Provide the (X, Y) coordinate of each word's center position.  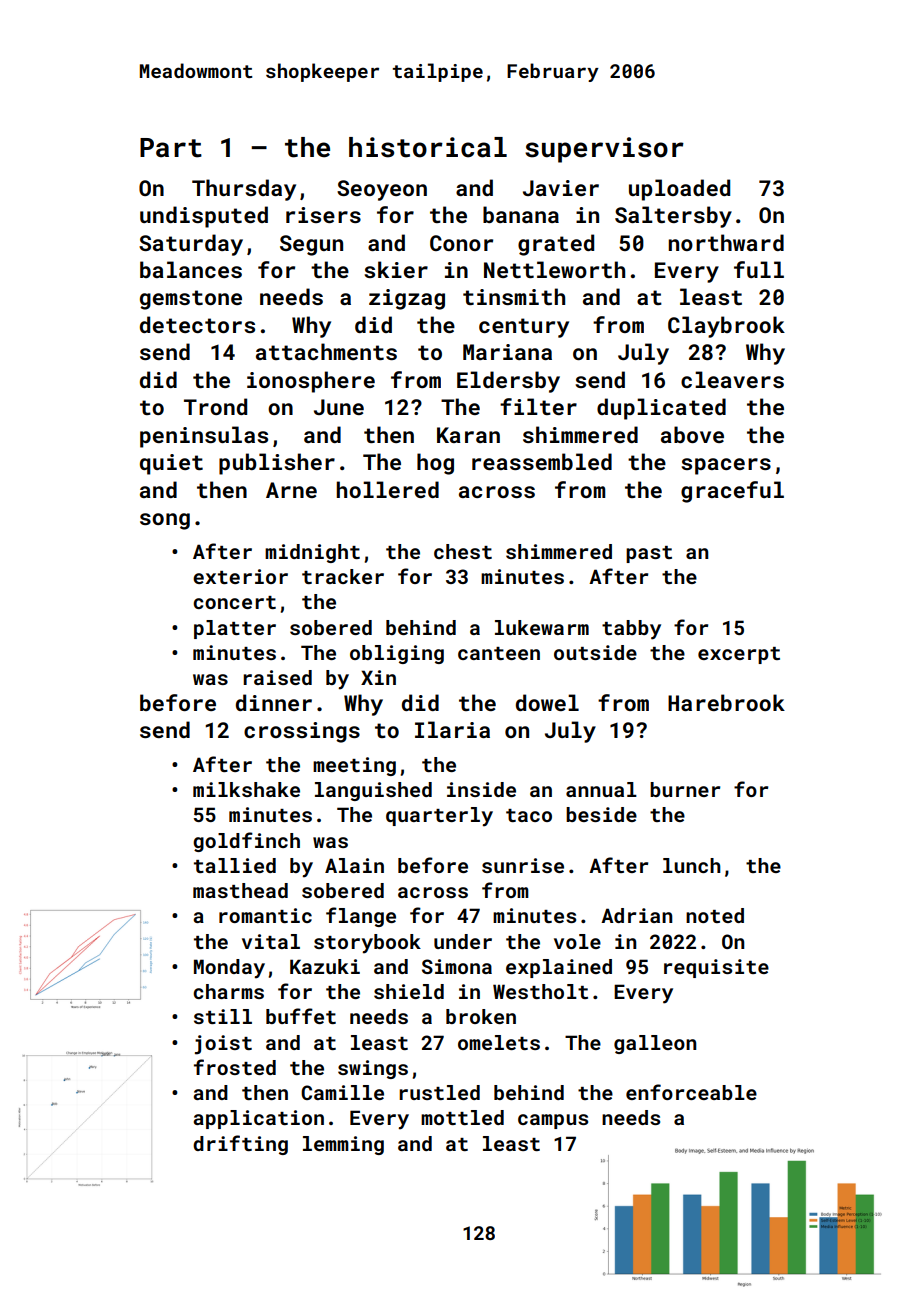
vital (271, 941)
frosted (235, 1067)
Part (171, 148)
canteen (499, 653)
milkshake (246, 789)
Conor (461, 243)
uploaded (679, 190)
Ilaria (452, 729)
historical (428, 147)
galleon (655, 1044)
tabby (631, 630)
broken (481, 1016)
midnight (312, 553)
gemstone (191, 300)
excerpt (739, 655)
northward (726, 242)
